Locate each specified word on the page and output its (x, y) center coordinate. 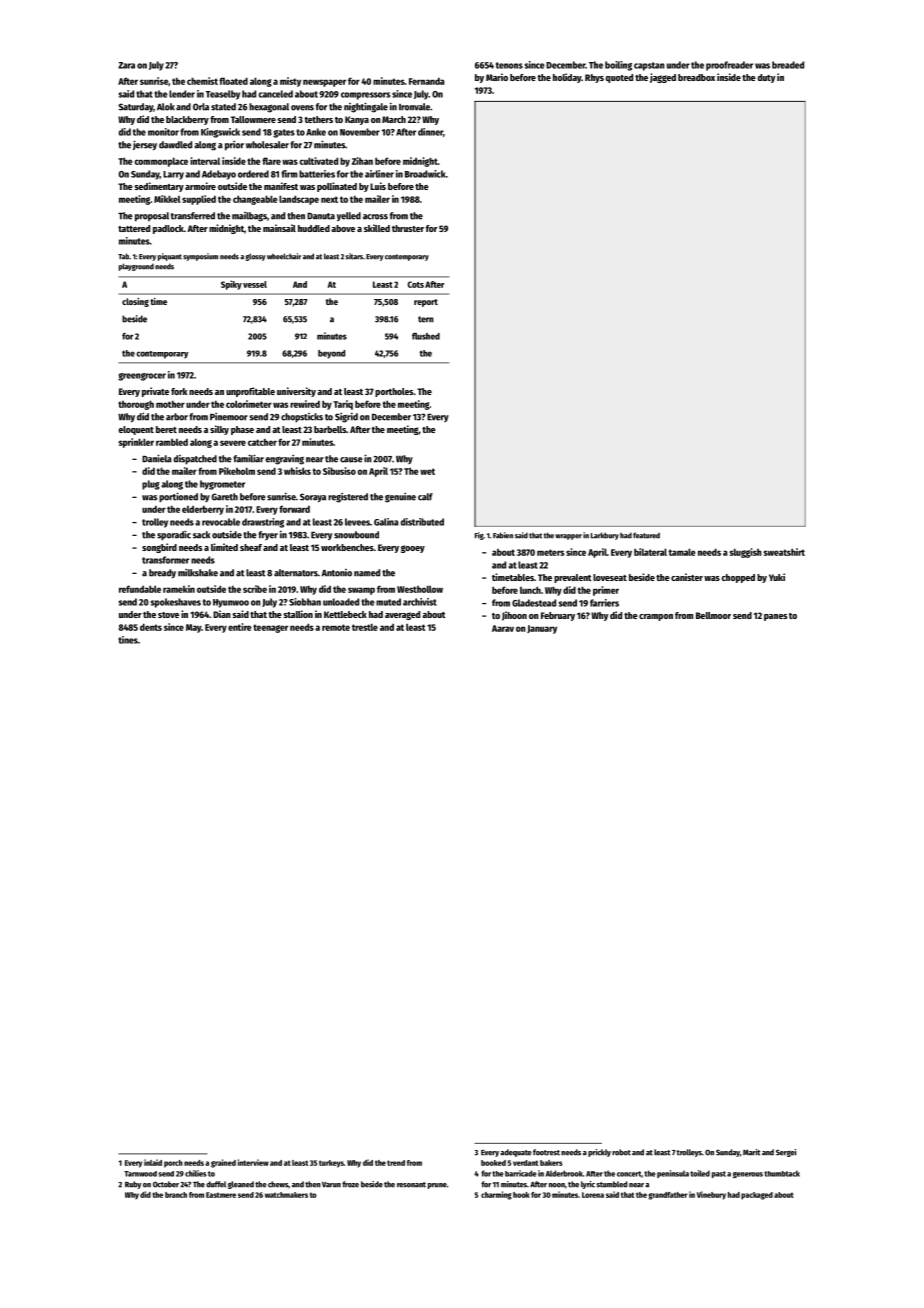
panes (775, 617)
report (426, 303)
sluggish (746, 553)
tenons (509, 65)
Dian (222, 614)
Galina (386, 522)
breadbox (696, 77)
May (193, 628)
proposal (152, 217)
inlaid (153, 1162)
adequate (516, 1153)
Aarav (503, 628)
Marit (751, 1152)
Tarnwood (140, 1174)
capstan (649, 66)
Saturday (136, 107)
